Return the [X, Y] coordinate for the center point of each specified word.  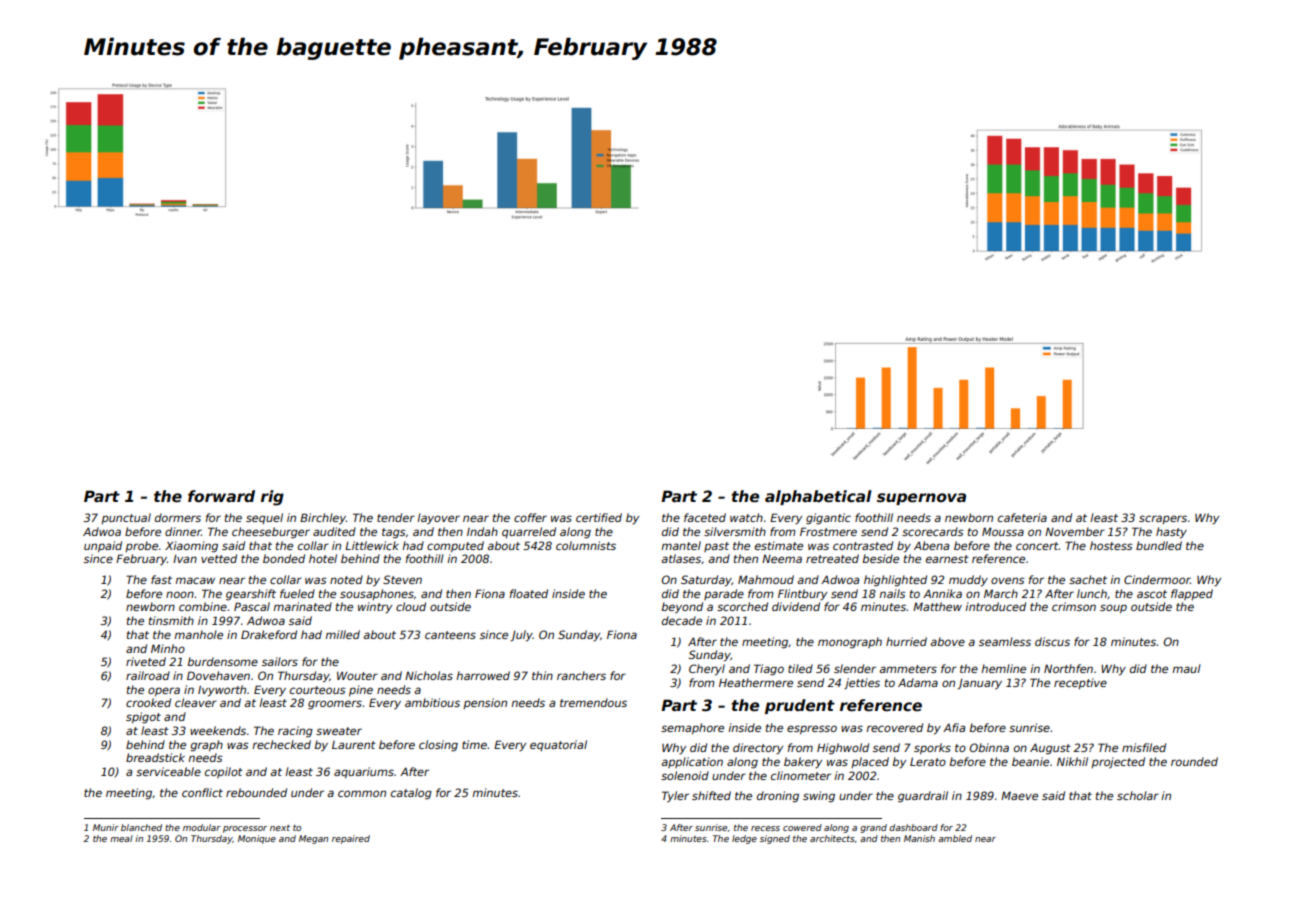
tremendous [593, 702]
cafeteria [1022, 517]
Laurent [354, 745]
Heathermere [756, 682]
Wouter [357, 676]
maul [1186, 668]
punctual [126, 518]
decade [682, 620]
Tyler [675, 797]
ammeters [908, 669]
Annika [942, 593]
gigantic [828, 519]
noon [180, 594]
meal [121, 838]
